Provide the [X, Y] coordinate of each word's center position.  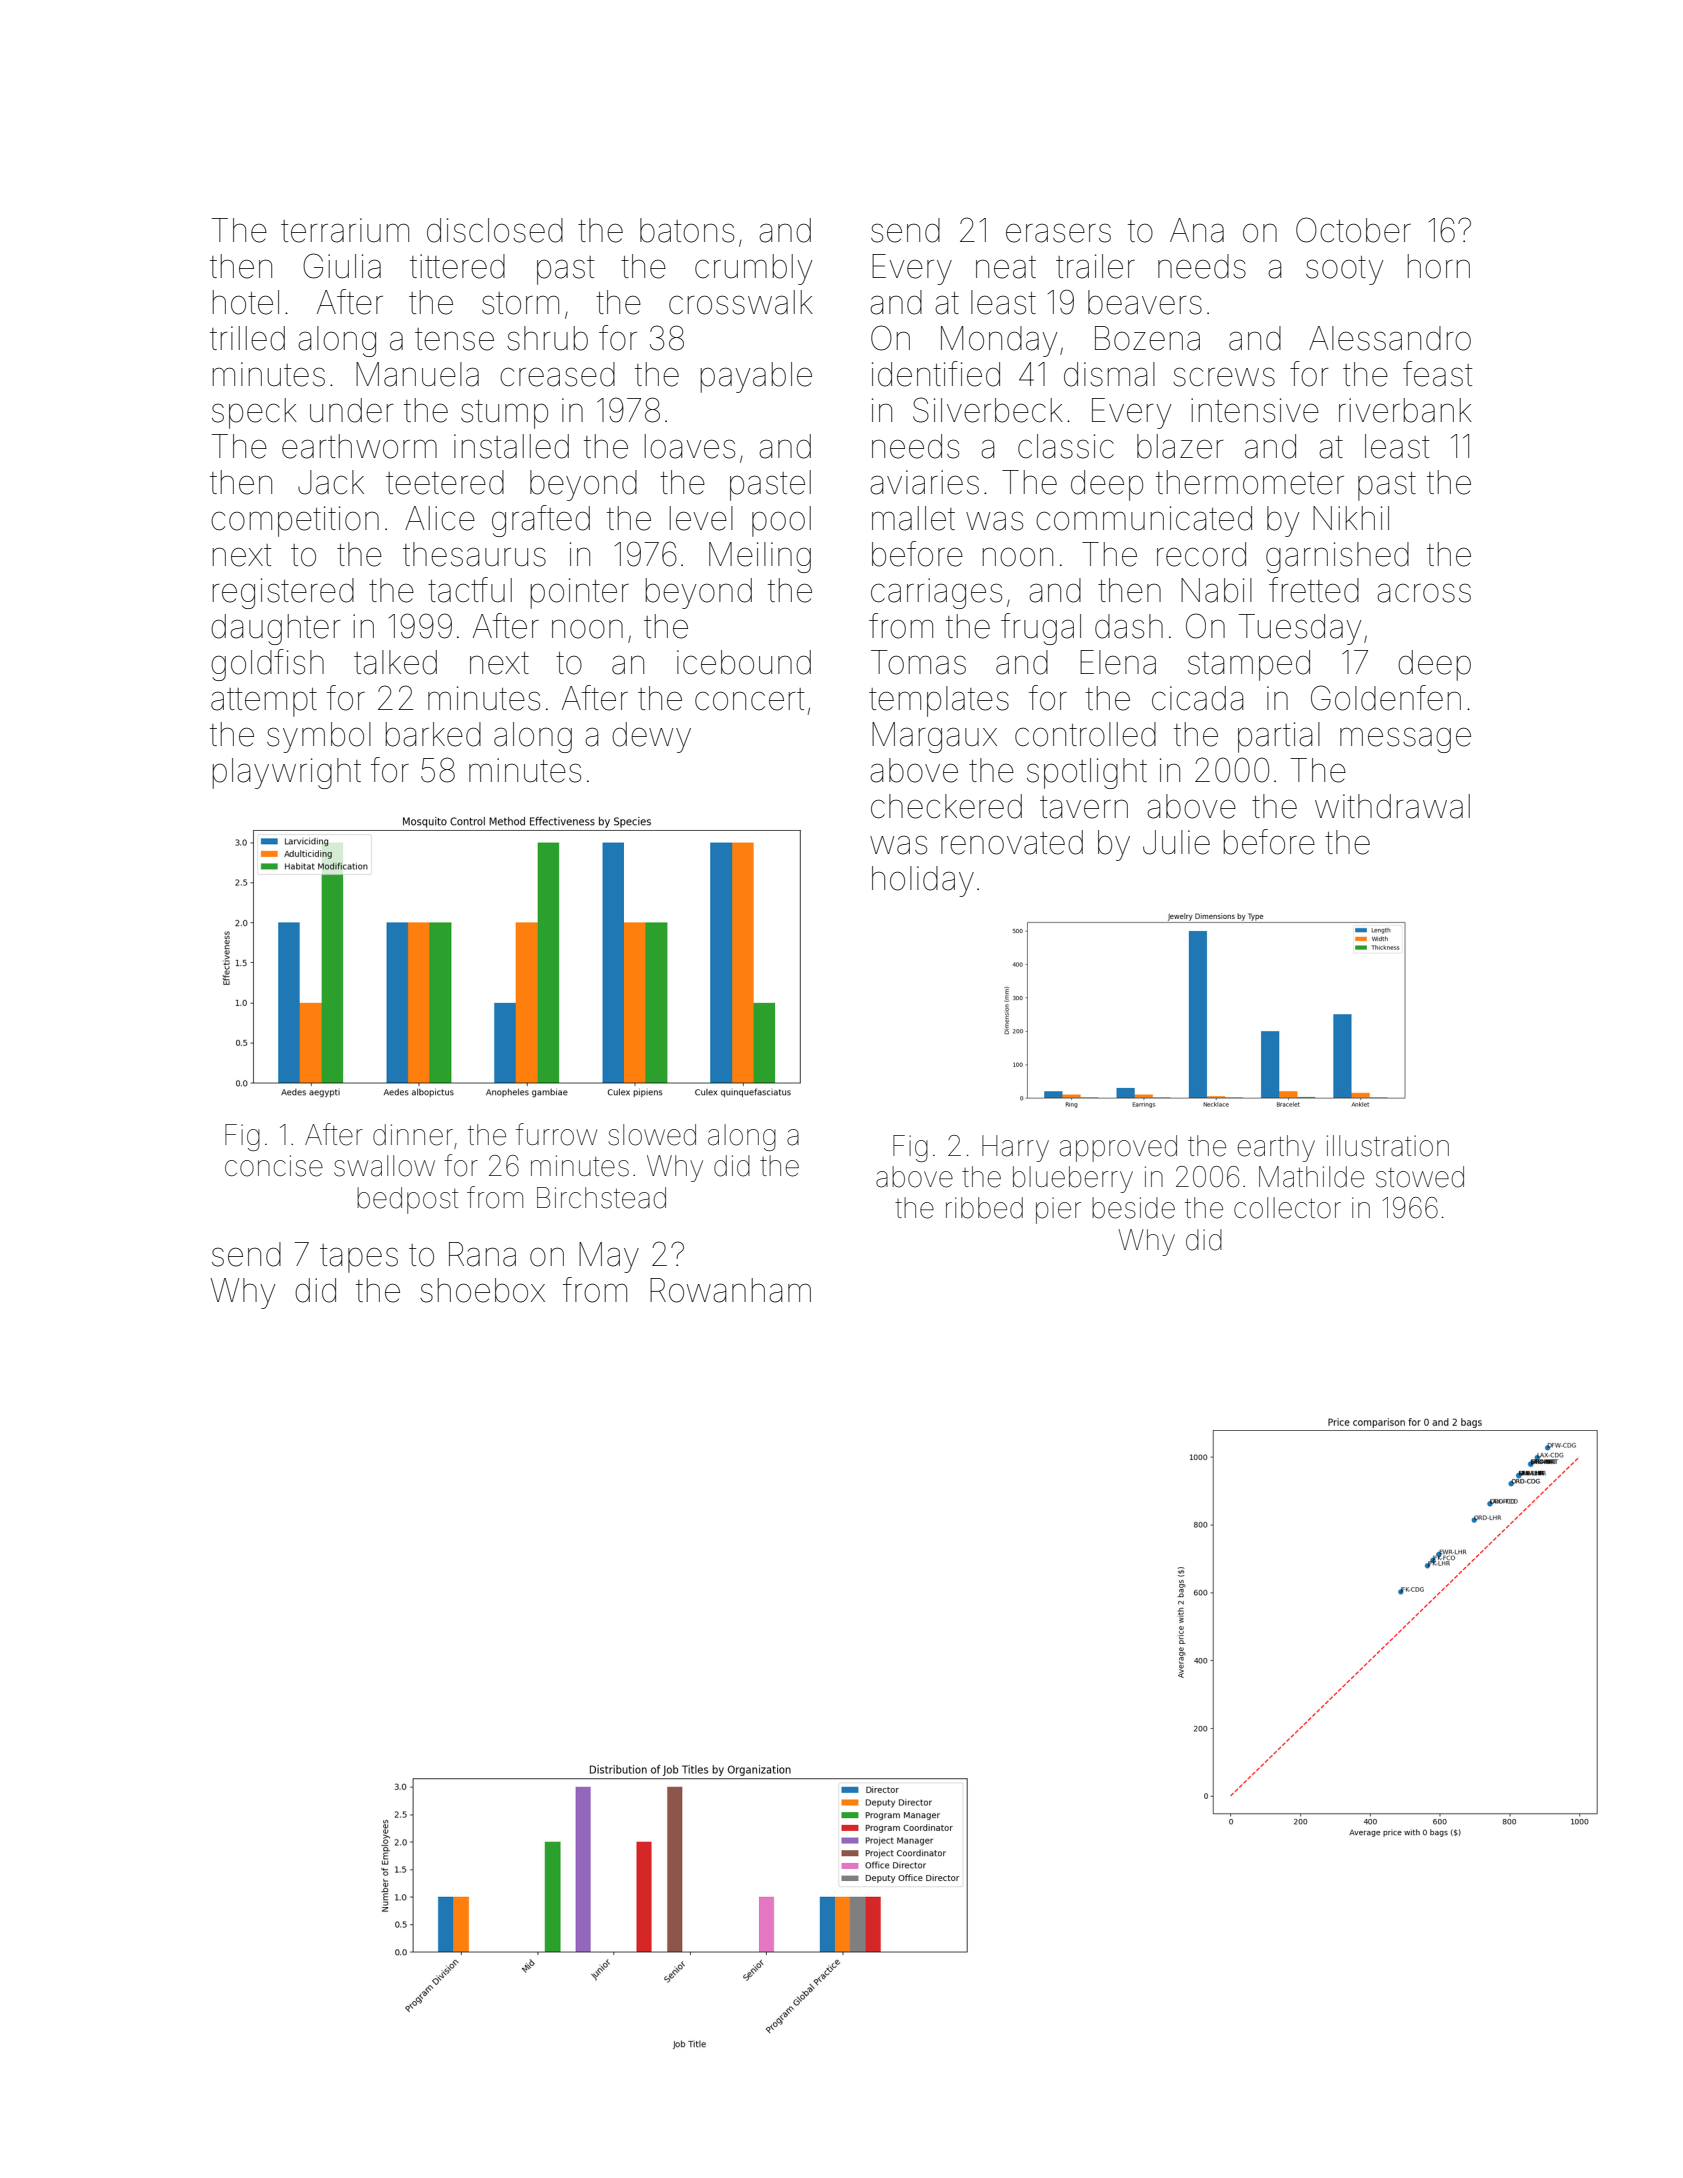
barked [433, 734]
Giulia [342, 266]
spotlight [1087, 773]
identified [936, 374]
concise [274, 1166]
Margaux [934, 737]
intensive [1255, 410]
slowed [652, 1135]
